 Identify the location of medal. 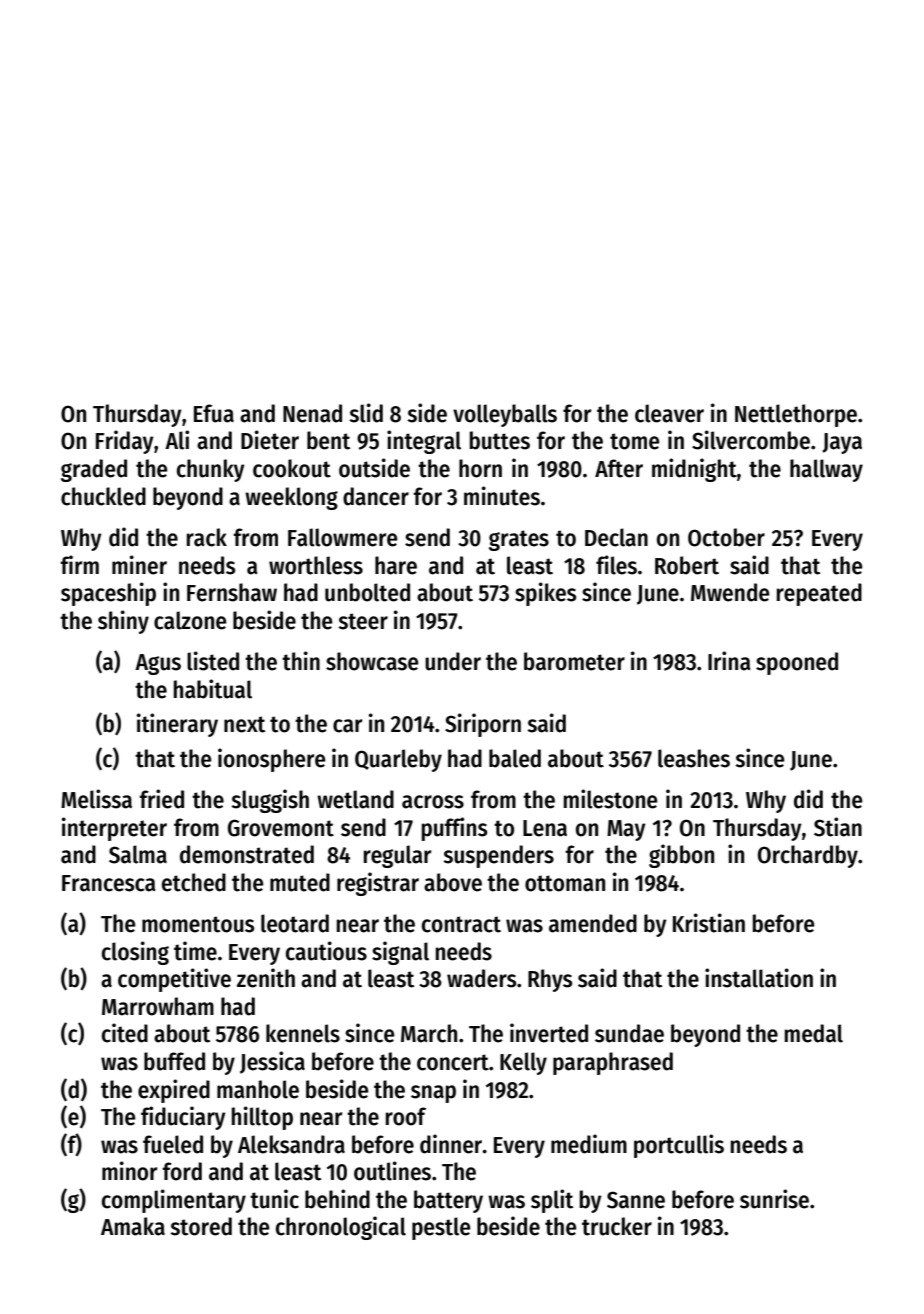
(814, 1033).
